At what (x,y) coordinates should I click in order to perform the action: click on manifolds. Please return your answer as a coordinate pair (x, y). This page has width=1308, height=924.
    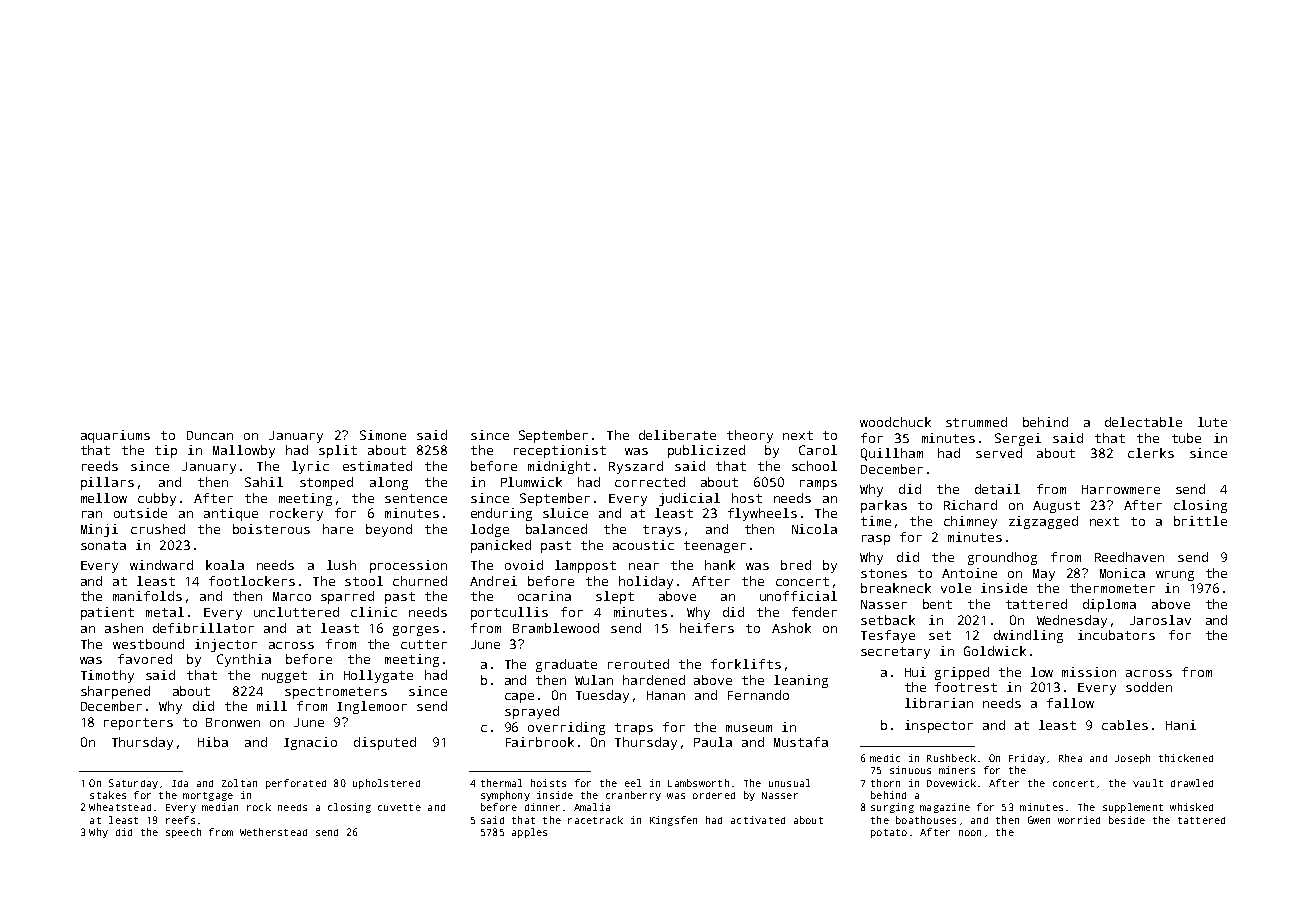
    Looking at the image, I should click on (147, 596).
